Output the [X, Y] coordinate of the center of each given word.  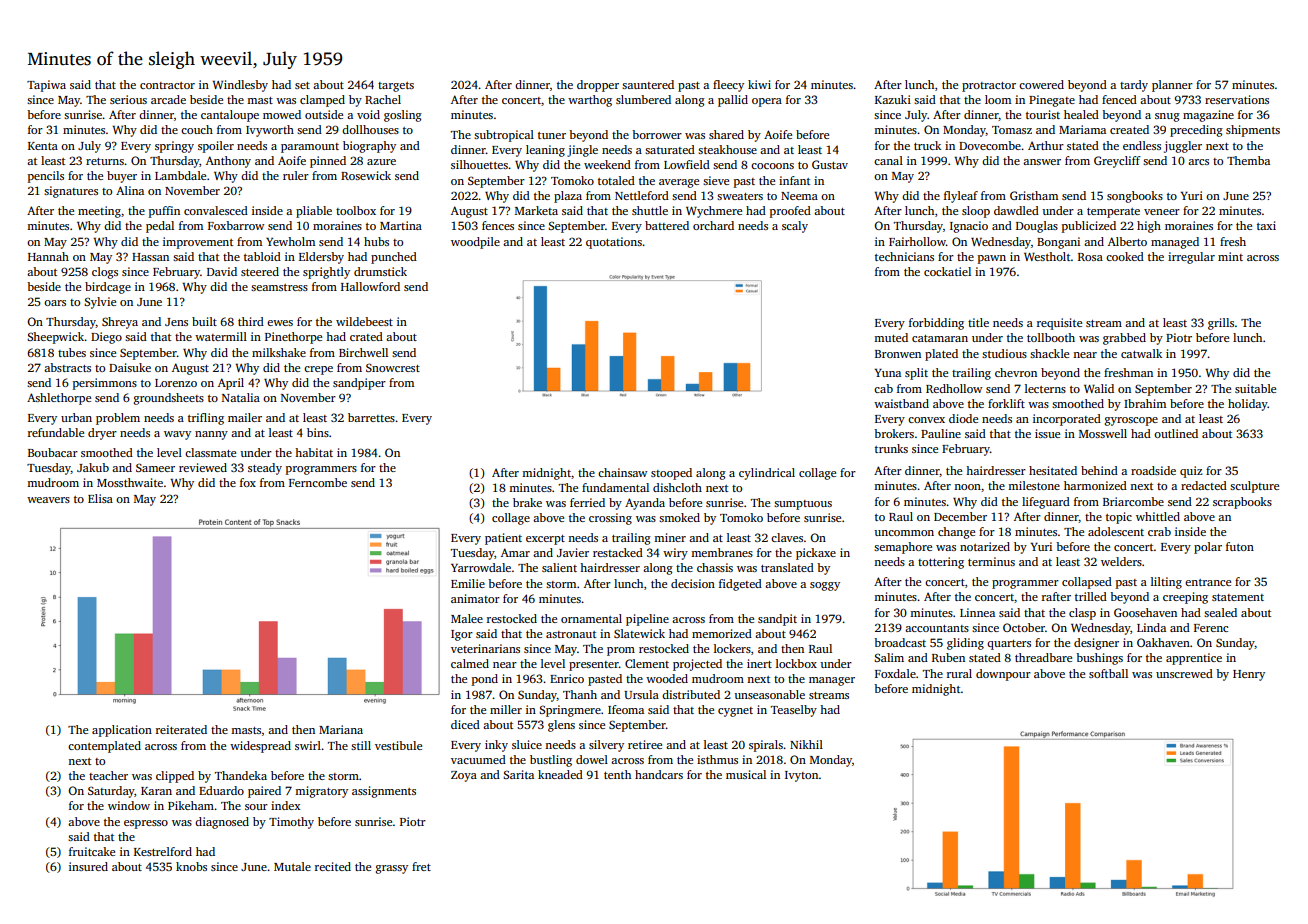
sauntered [648, 84]
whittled [1158, 516]
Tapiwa [46, 86]
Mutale [292, 866]
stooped [671, 474]
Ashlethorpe [59, 399]
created [1129, 129]
